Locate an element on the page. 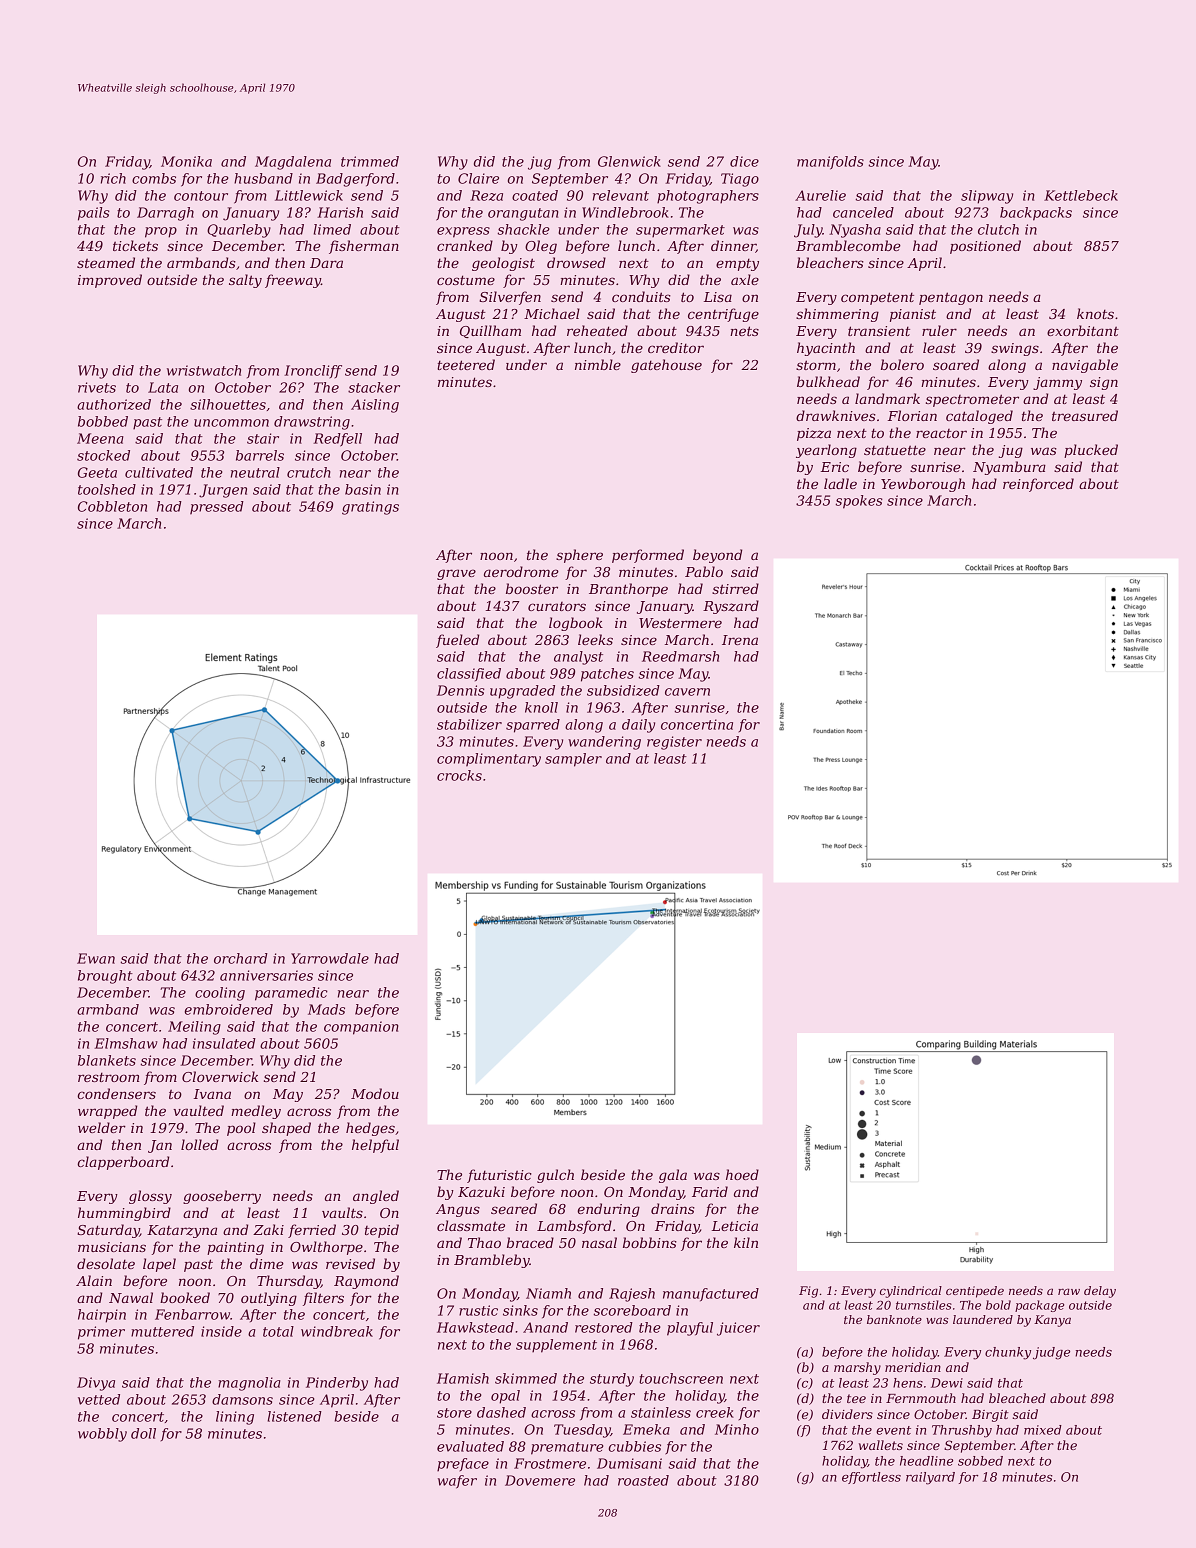  reinforced is located at coordinates (1038, 485).
